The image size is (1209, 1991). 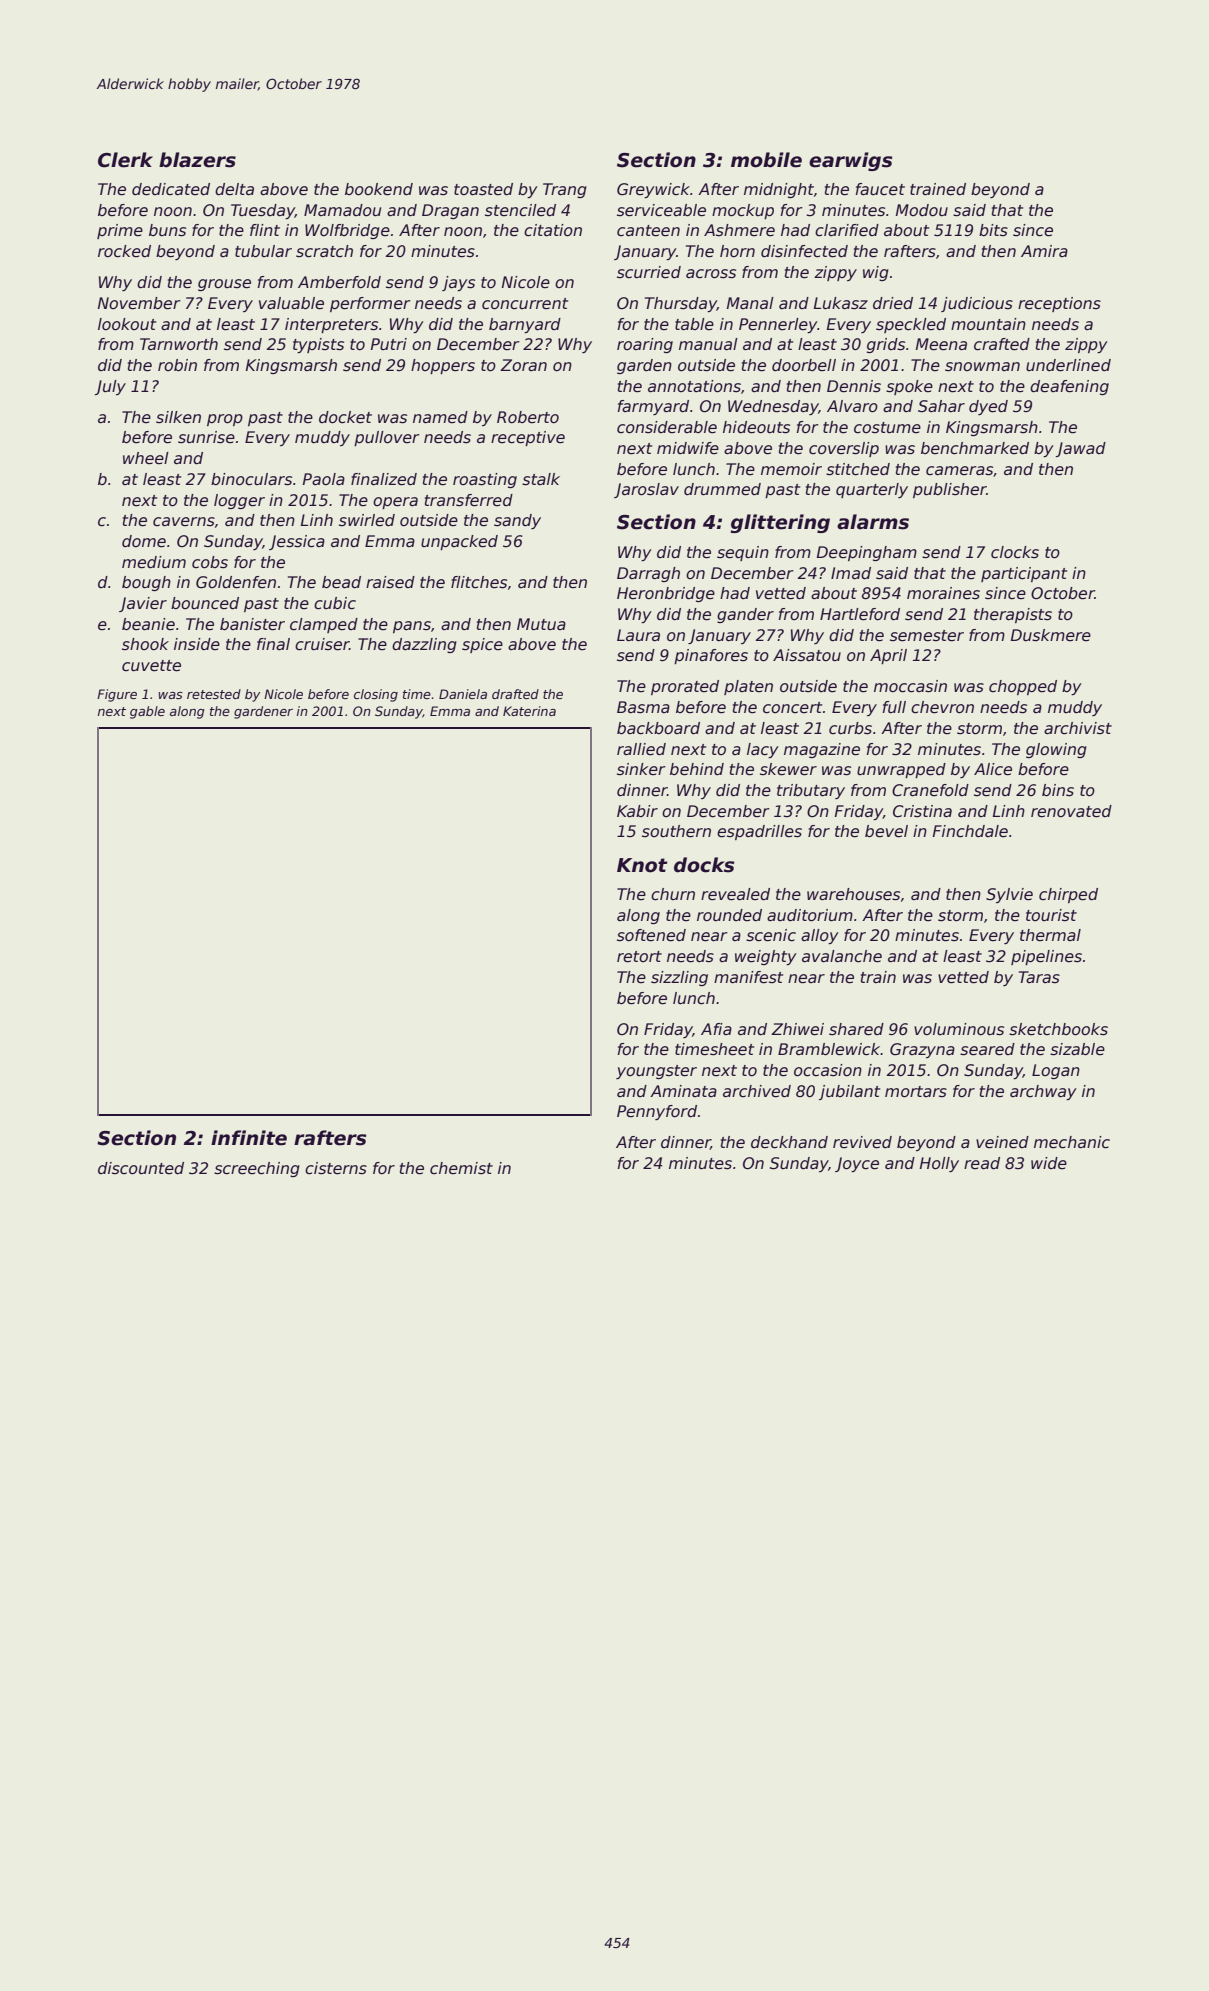 What do you see at coordinates (565, 190) in the image?
I see `Trang` at bounding box center [565, 190].
